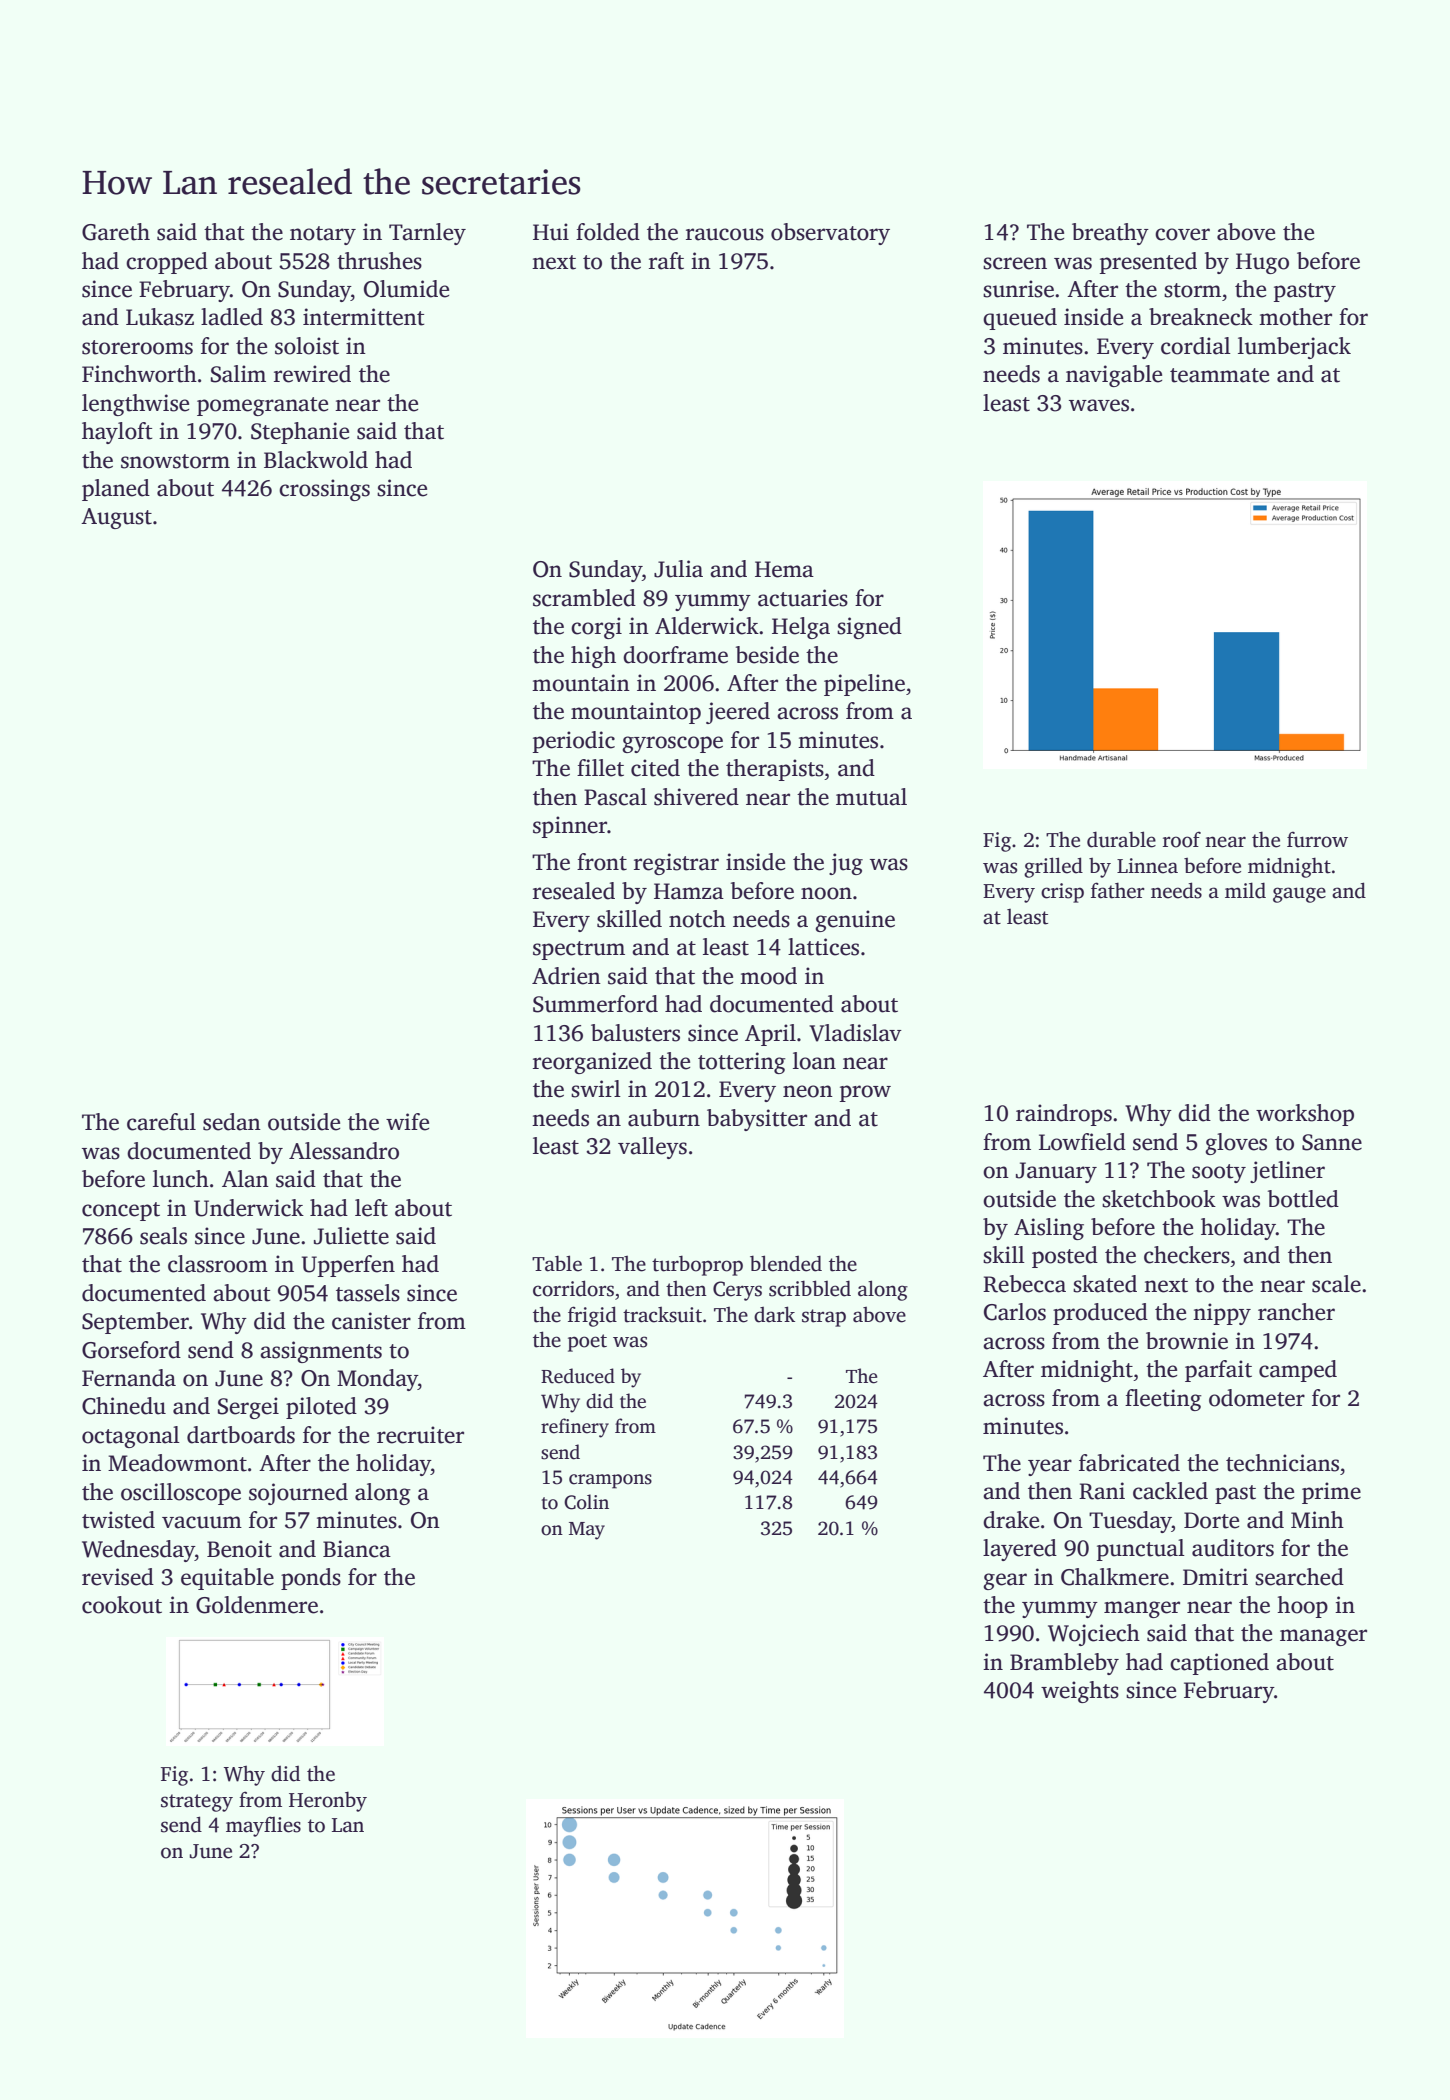 The height and width of the screenshot is (2100, 1450). Describe the element at coordinates (232, 1122) in the screenshot. I see `sedan` at that location.
